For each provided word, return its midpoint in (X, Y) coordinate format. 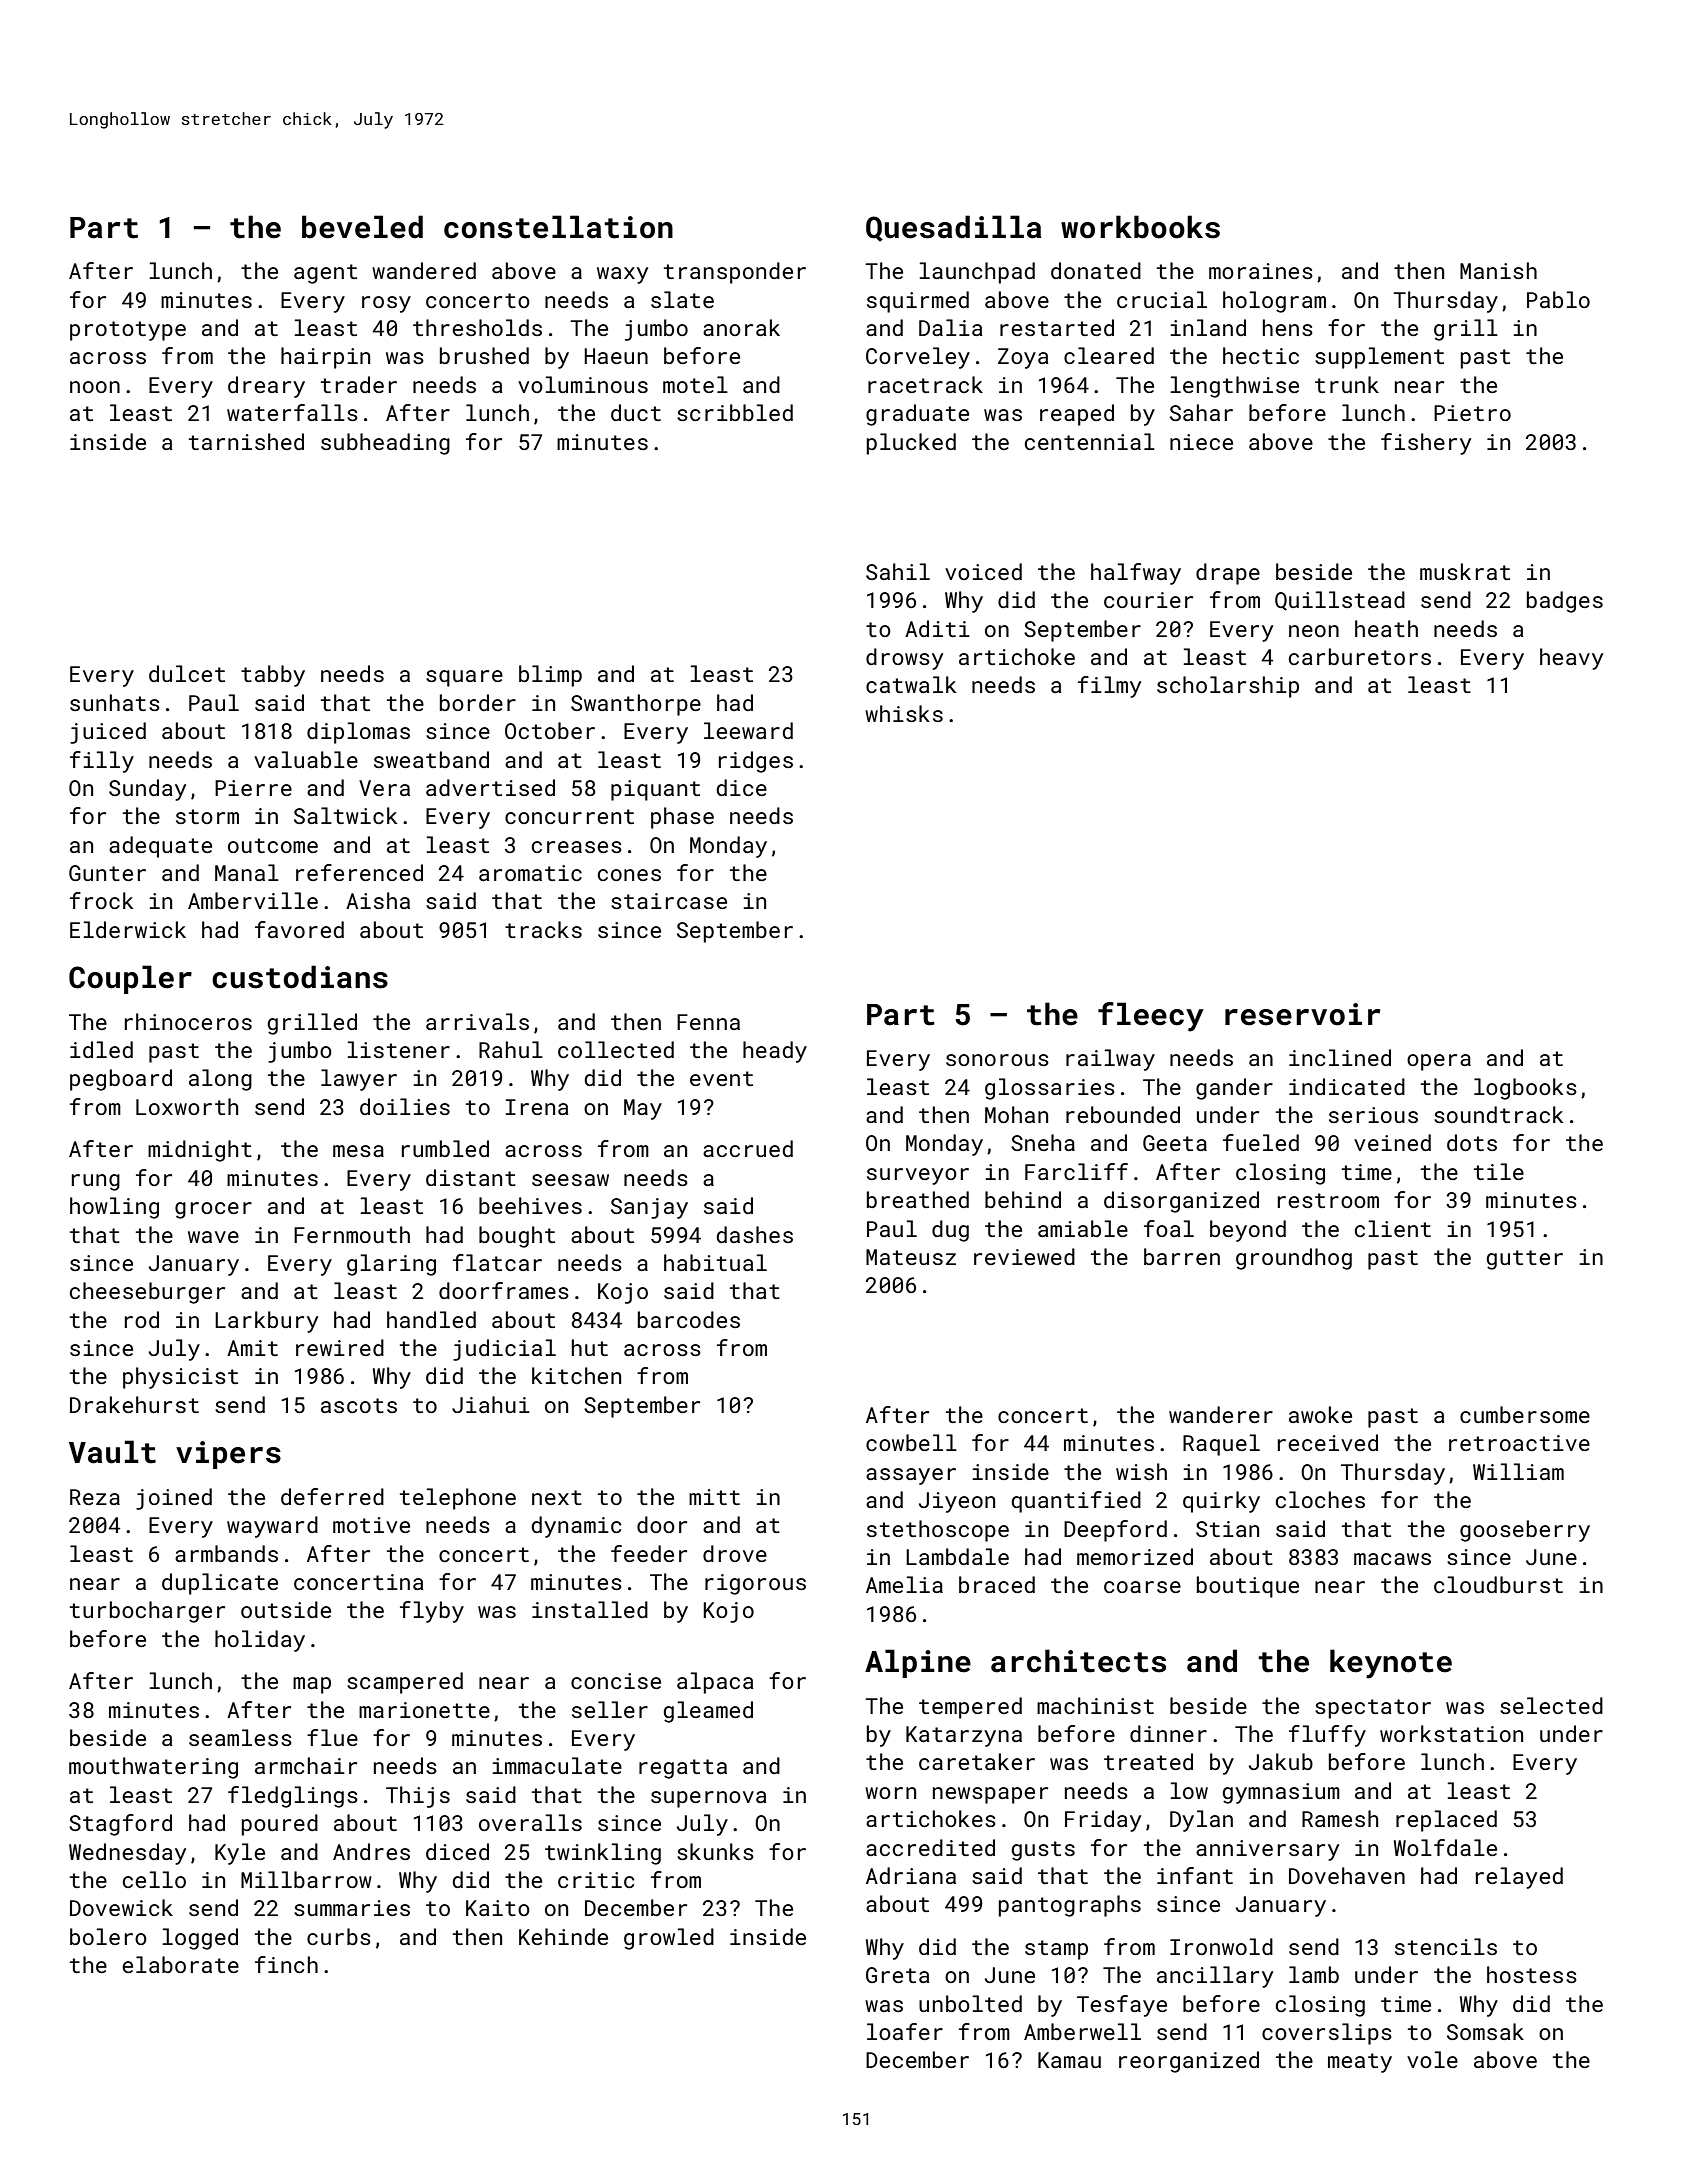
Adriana (911, 1875)
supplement (1379, 358)
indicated (1347, 1086)
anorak (741, 327)
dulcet (187, 673)
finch (286, 1964)
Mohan (1016, 1114)
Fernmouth (352, 1234)
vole (1432, 2059)
